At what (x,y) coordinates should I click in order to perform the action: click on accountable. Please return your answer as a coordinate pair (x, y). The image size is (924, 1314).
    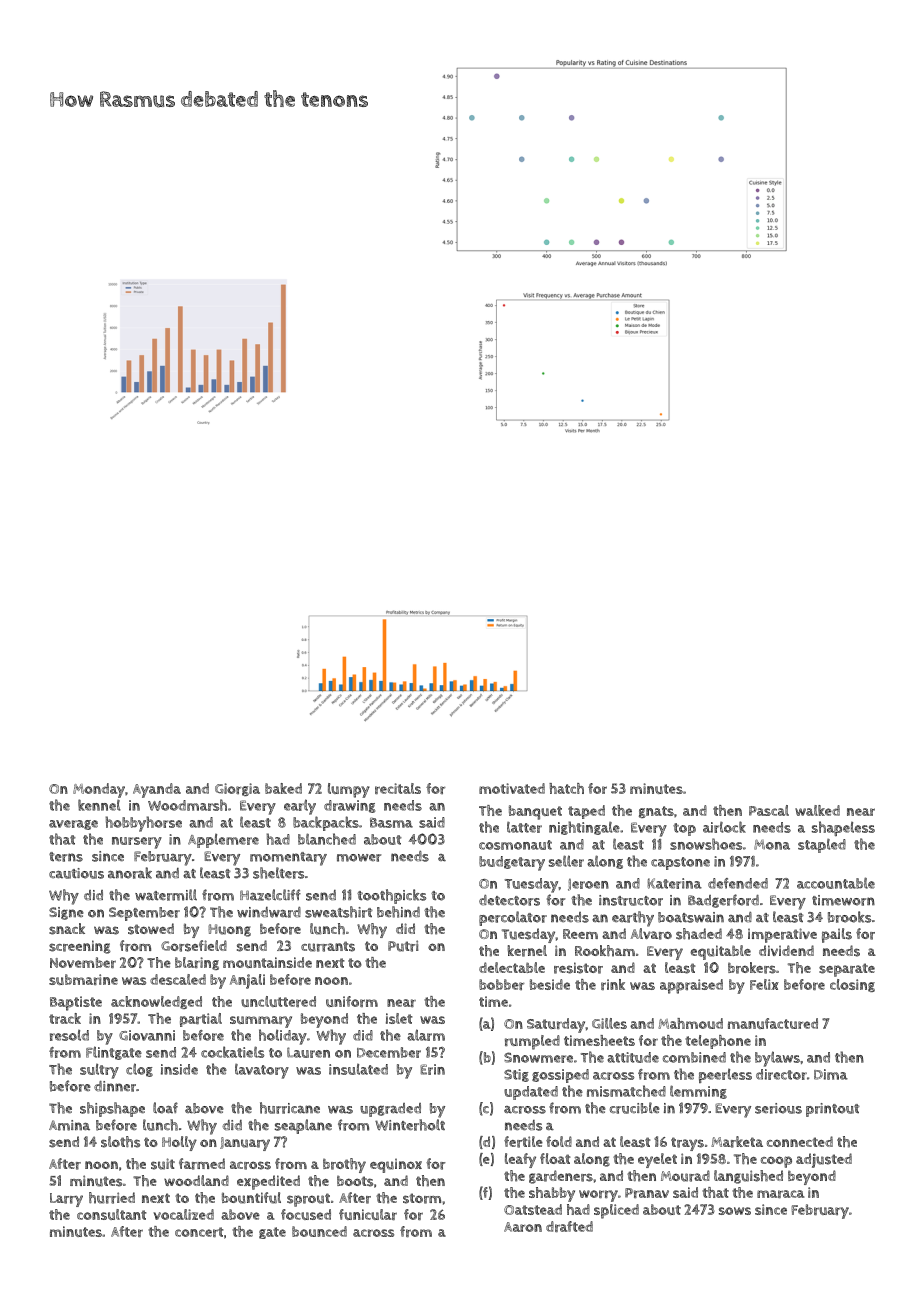
    Looking at the image, I should click on (836, 883).
